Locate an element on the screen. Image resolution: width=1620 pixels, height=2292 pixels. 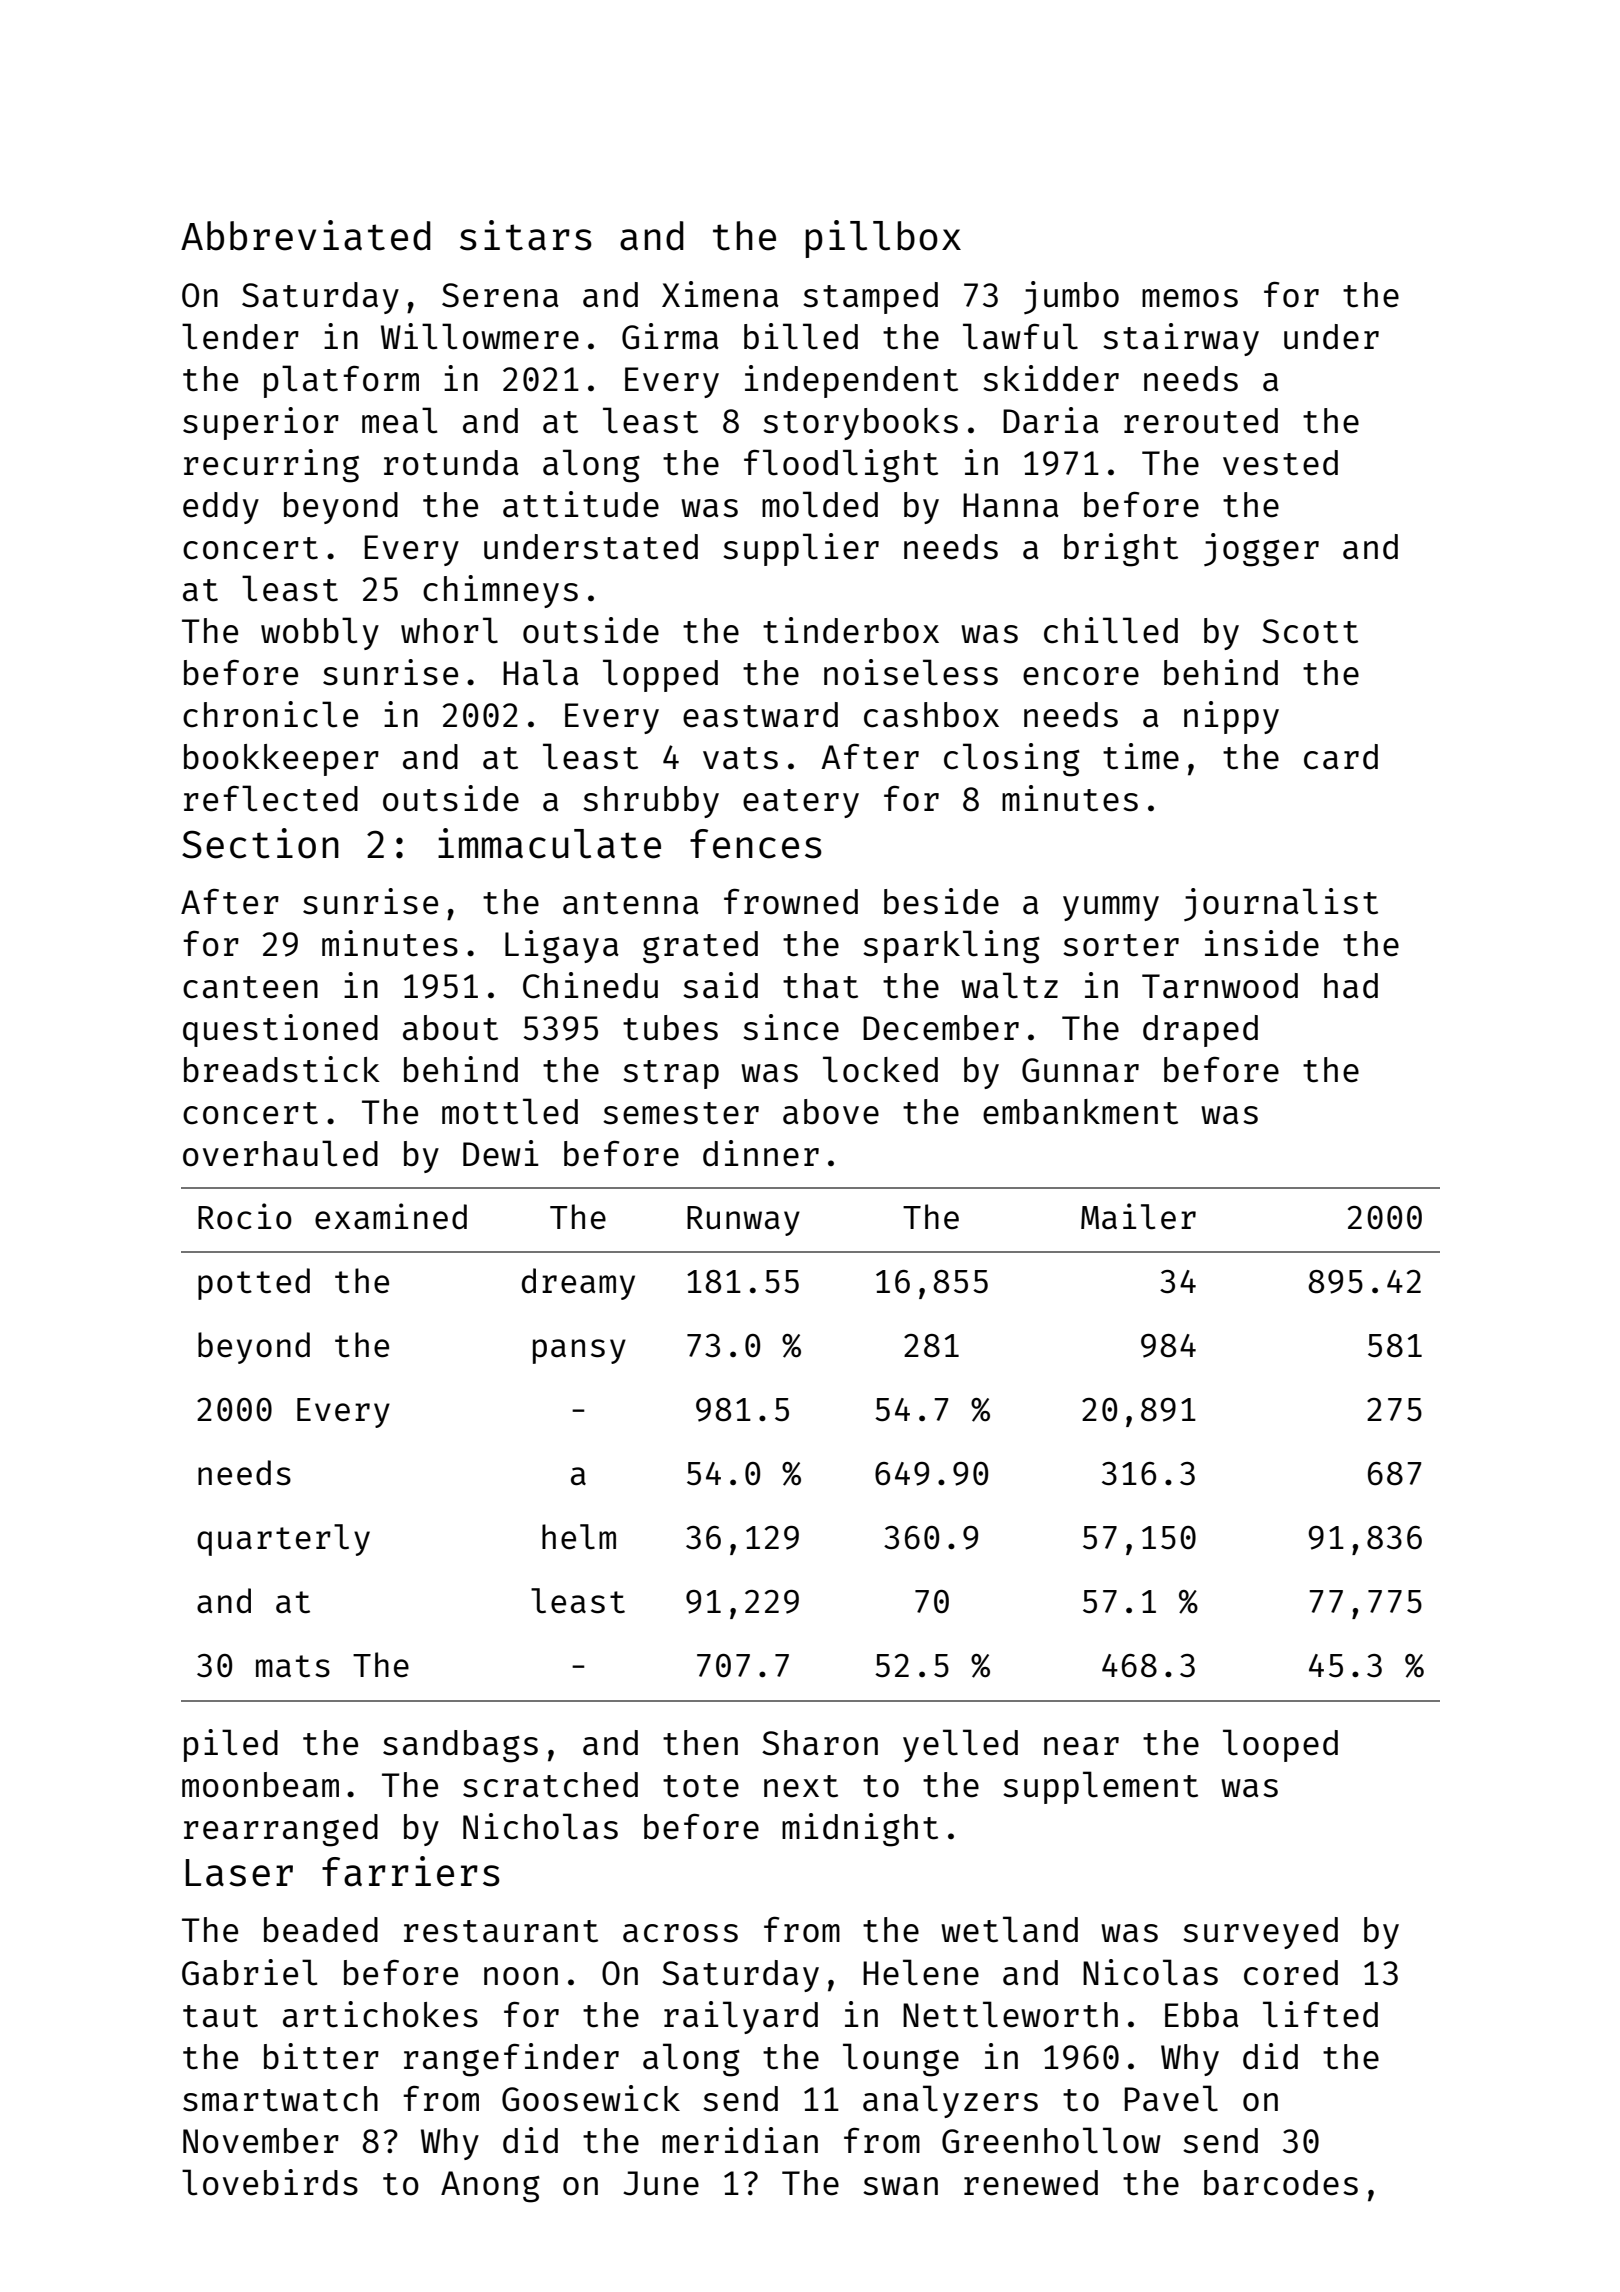
platform is located at coordinates (341, 381).
